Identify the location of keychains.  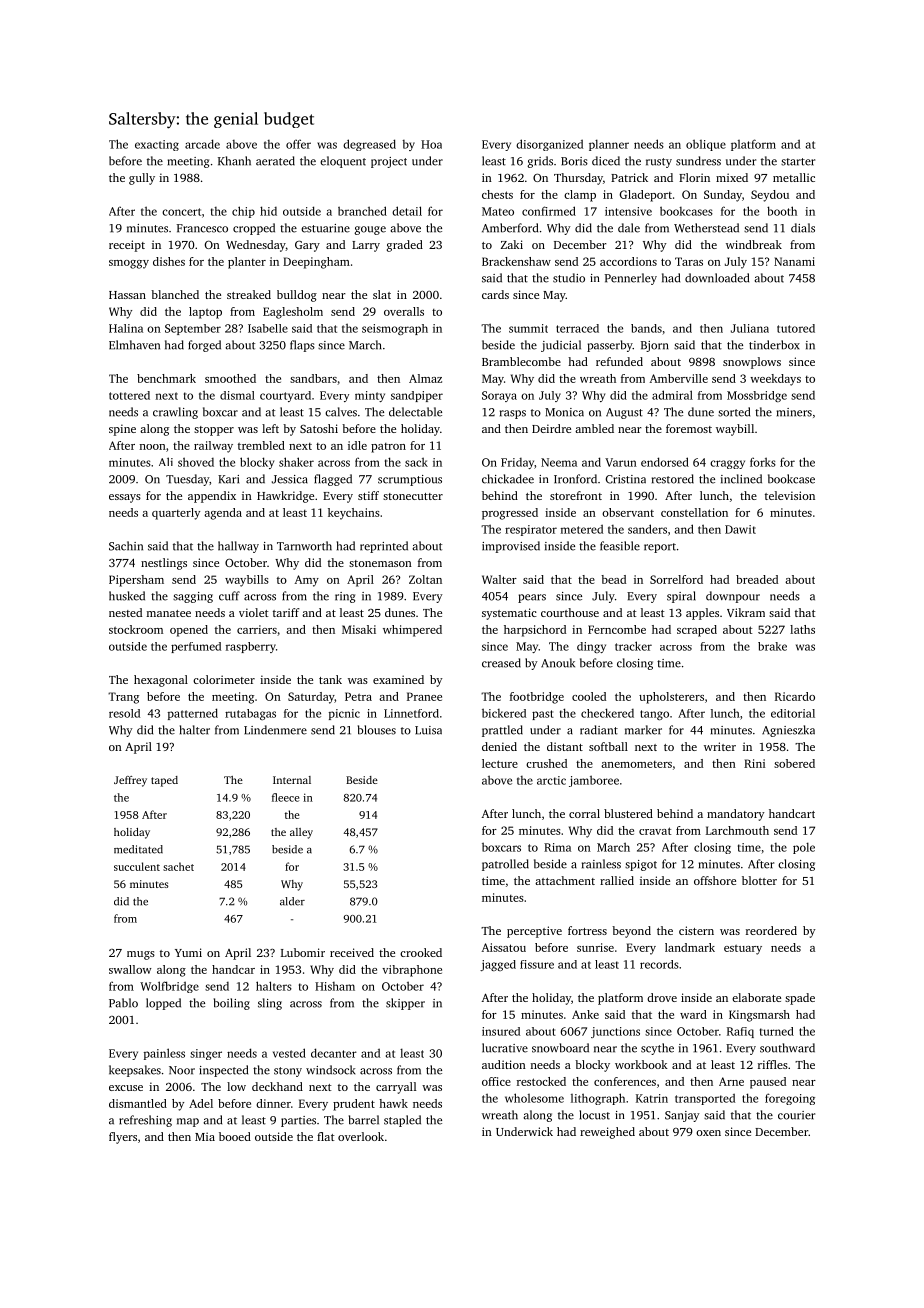
(354, 514).
